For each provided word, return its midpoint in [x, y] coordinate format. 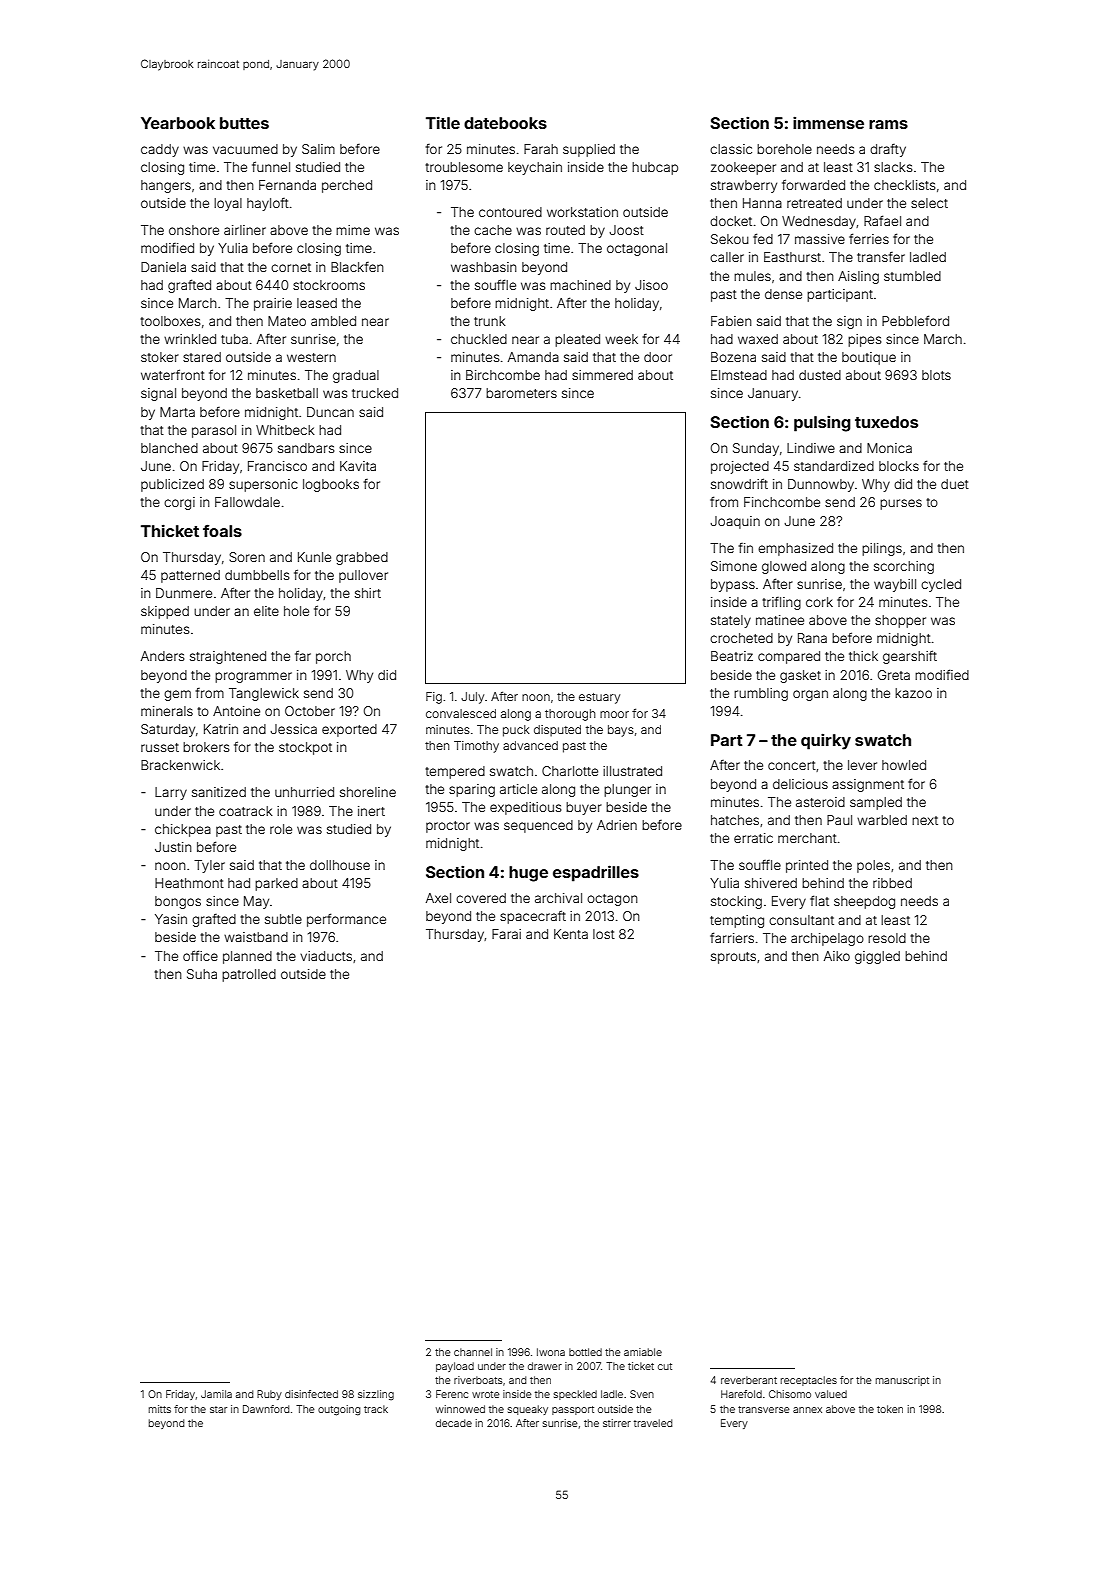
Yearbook [178, 123]
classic [731, 149]
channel [473, 1352]
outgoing [339, 1410]
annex [807, 1410]
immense [828, 122]
